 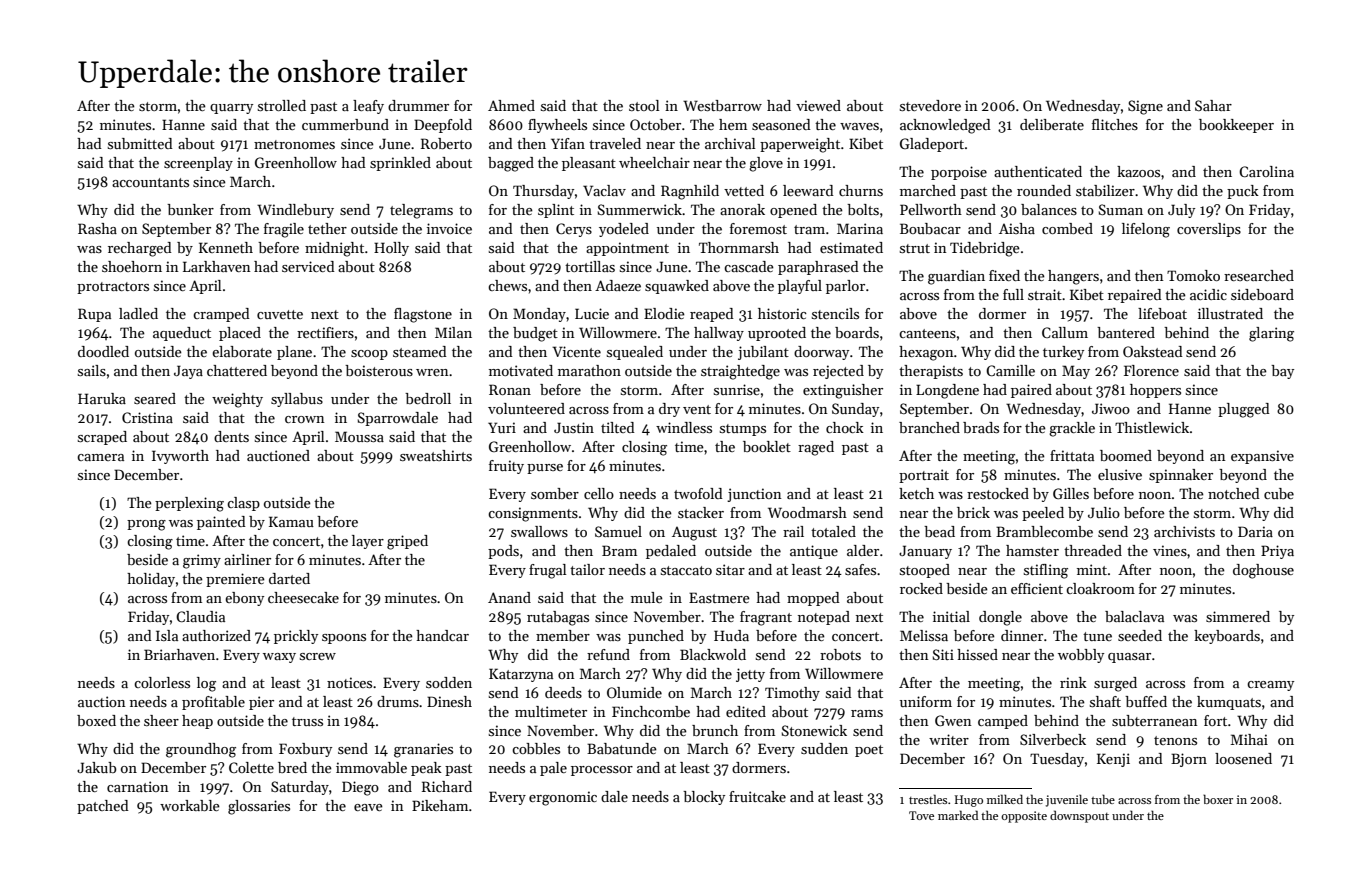 I want to click on Gladeport, so click(x=932, y=145).
